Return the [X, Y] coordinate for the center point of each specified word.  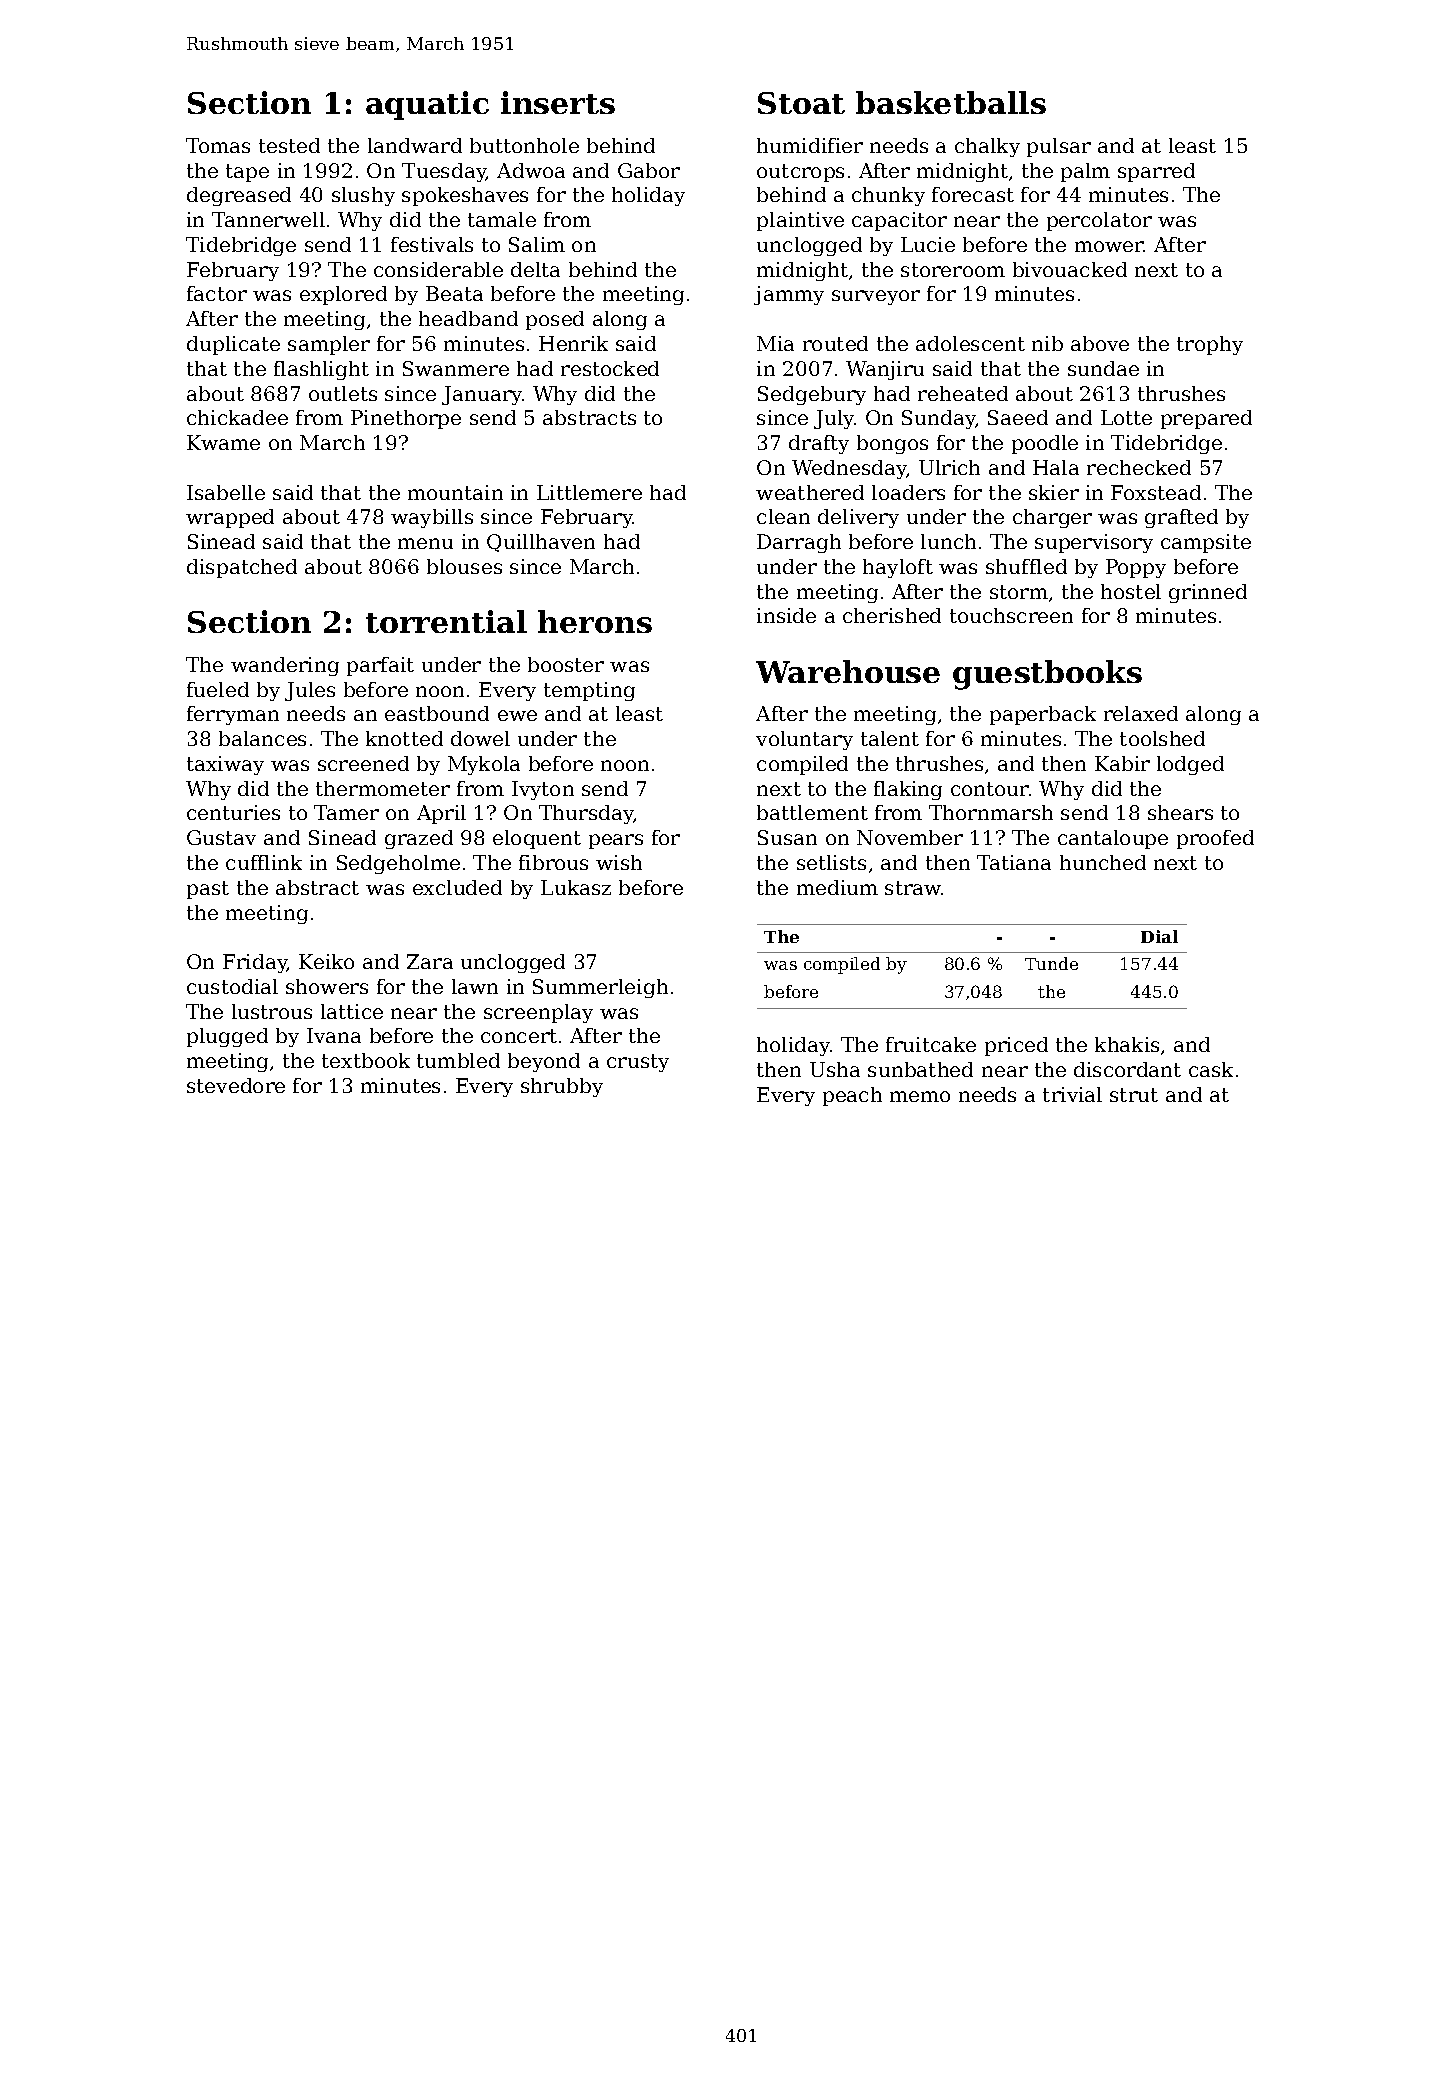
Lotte [1126, 417]
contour [990, 789]
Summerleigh [600, 988]
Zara [430, 961]
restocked [610, 368]
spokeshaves [465, 196]
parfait [380, 666]
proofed [1215, 839]
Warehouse [848, 671]
